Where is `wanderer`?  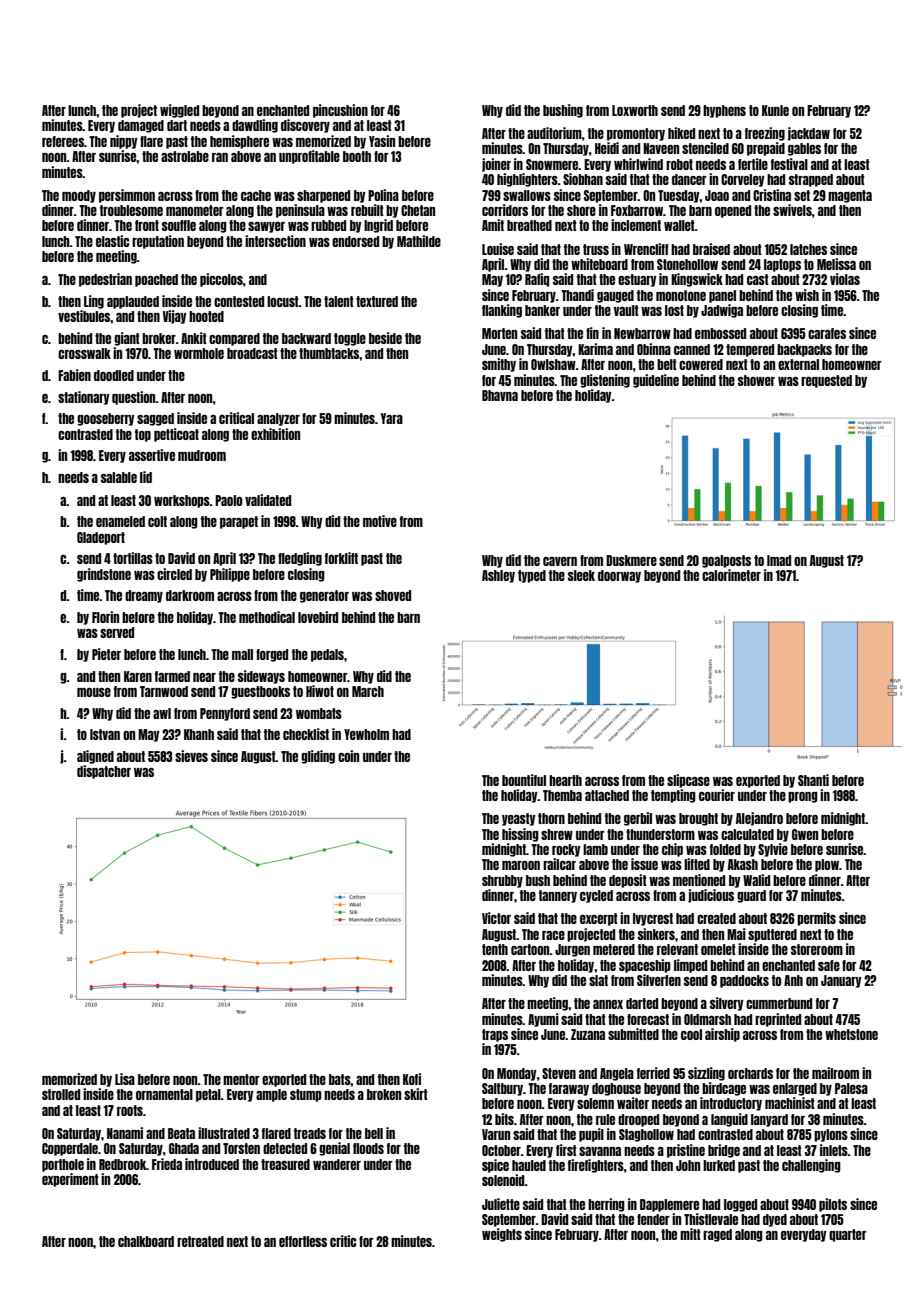 wanderer is located at coordinates (337, 1164).
